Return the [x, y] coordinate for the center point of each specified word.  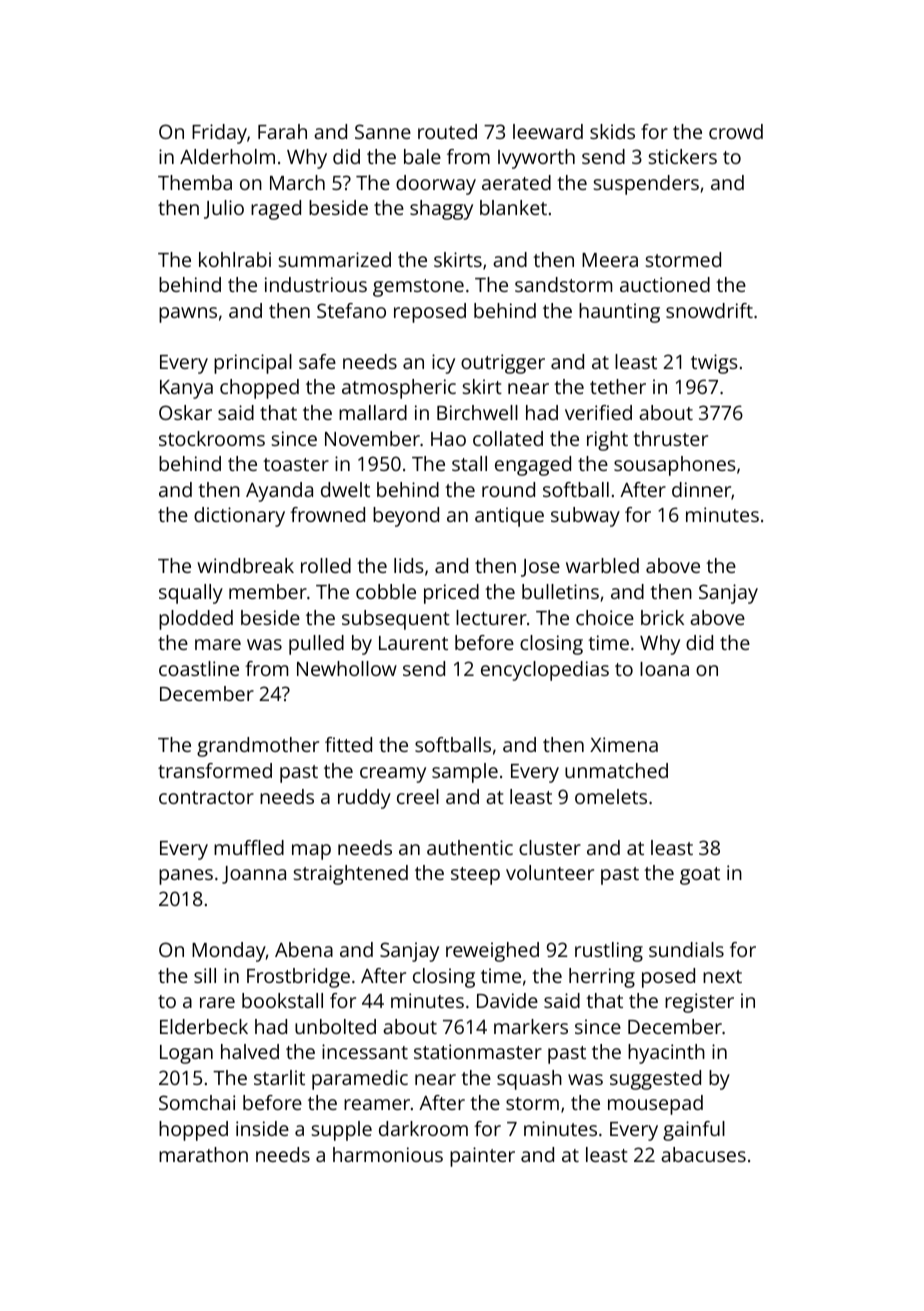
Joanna [254, 875]
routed [447, 131]
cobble [386, 591]
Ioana [664, 669]
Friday [219, 134]
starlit [279, 1077]
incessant [365, 1051]
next [722, 976]
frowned [327, 514]
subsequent [396, 620]
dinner [701, 489]
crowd [736, 131]
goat [700, 876]
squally [191, 594]
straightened [351, 875]
